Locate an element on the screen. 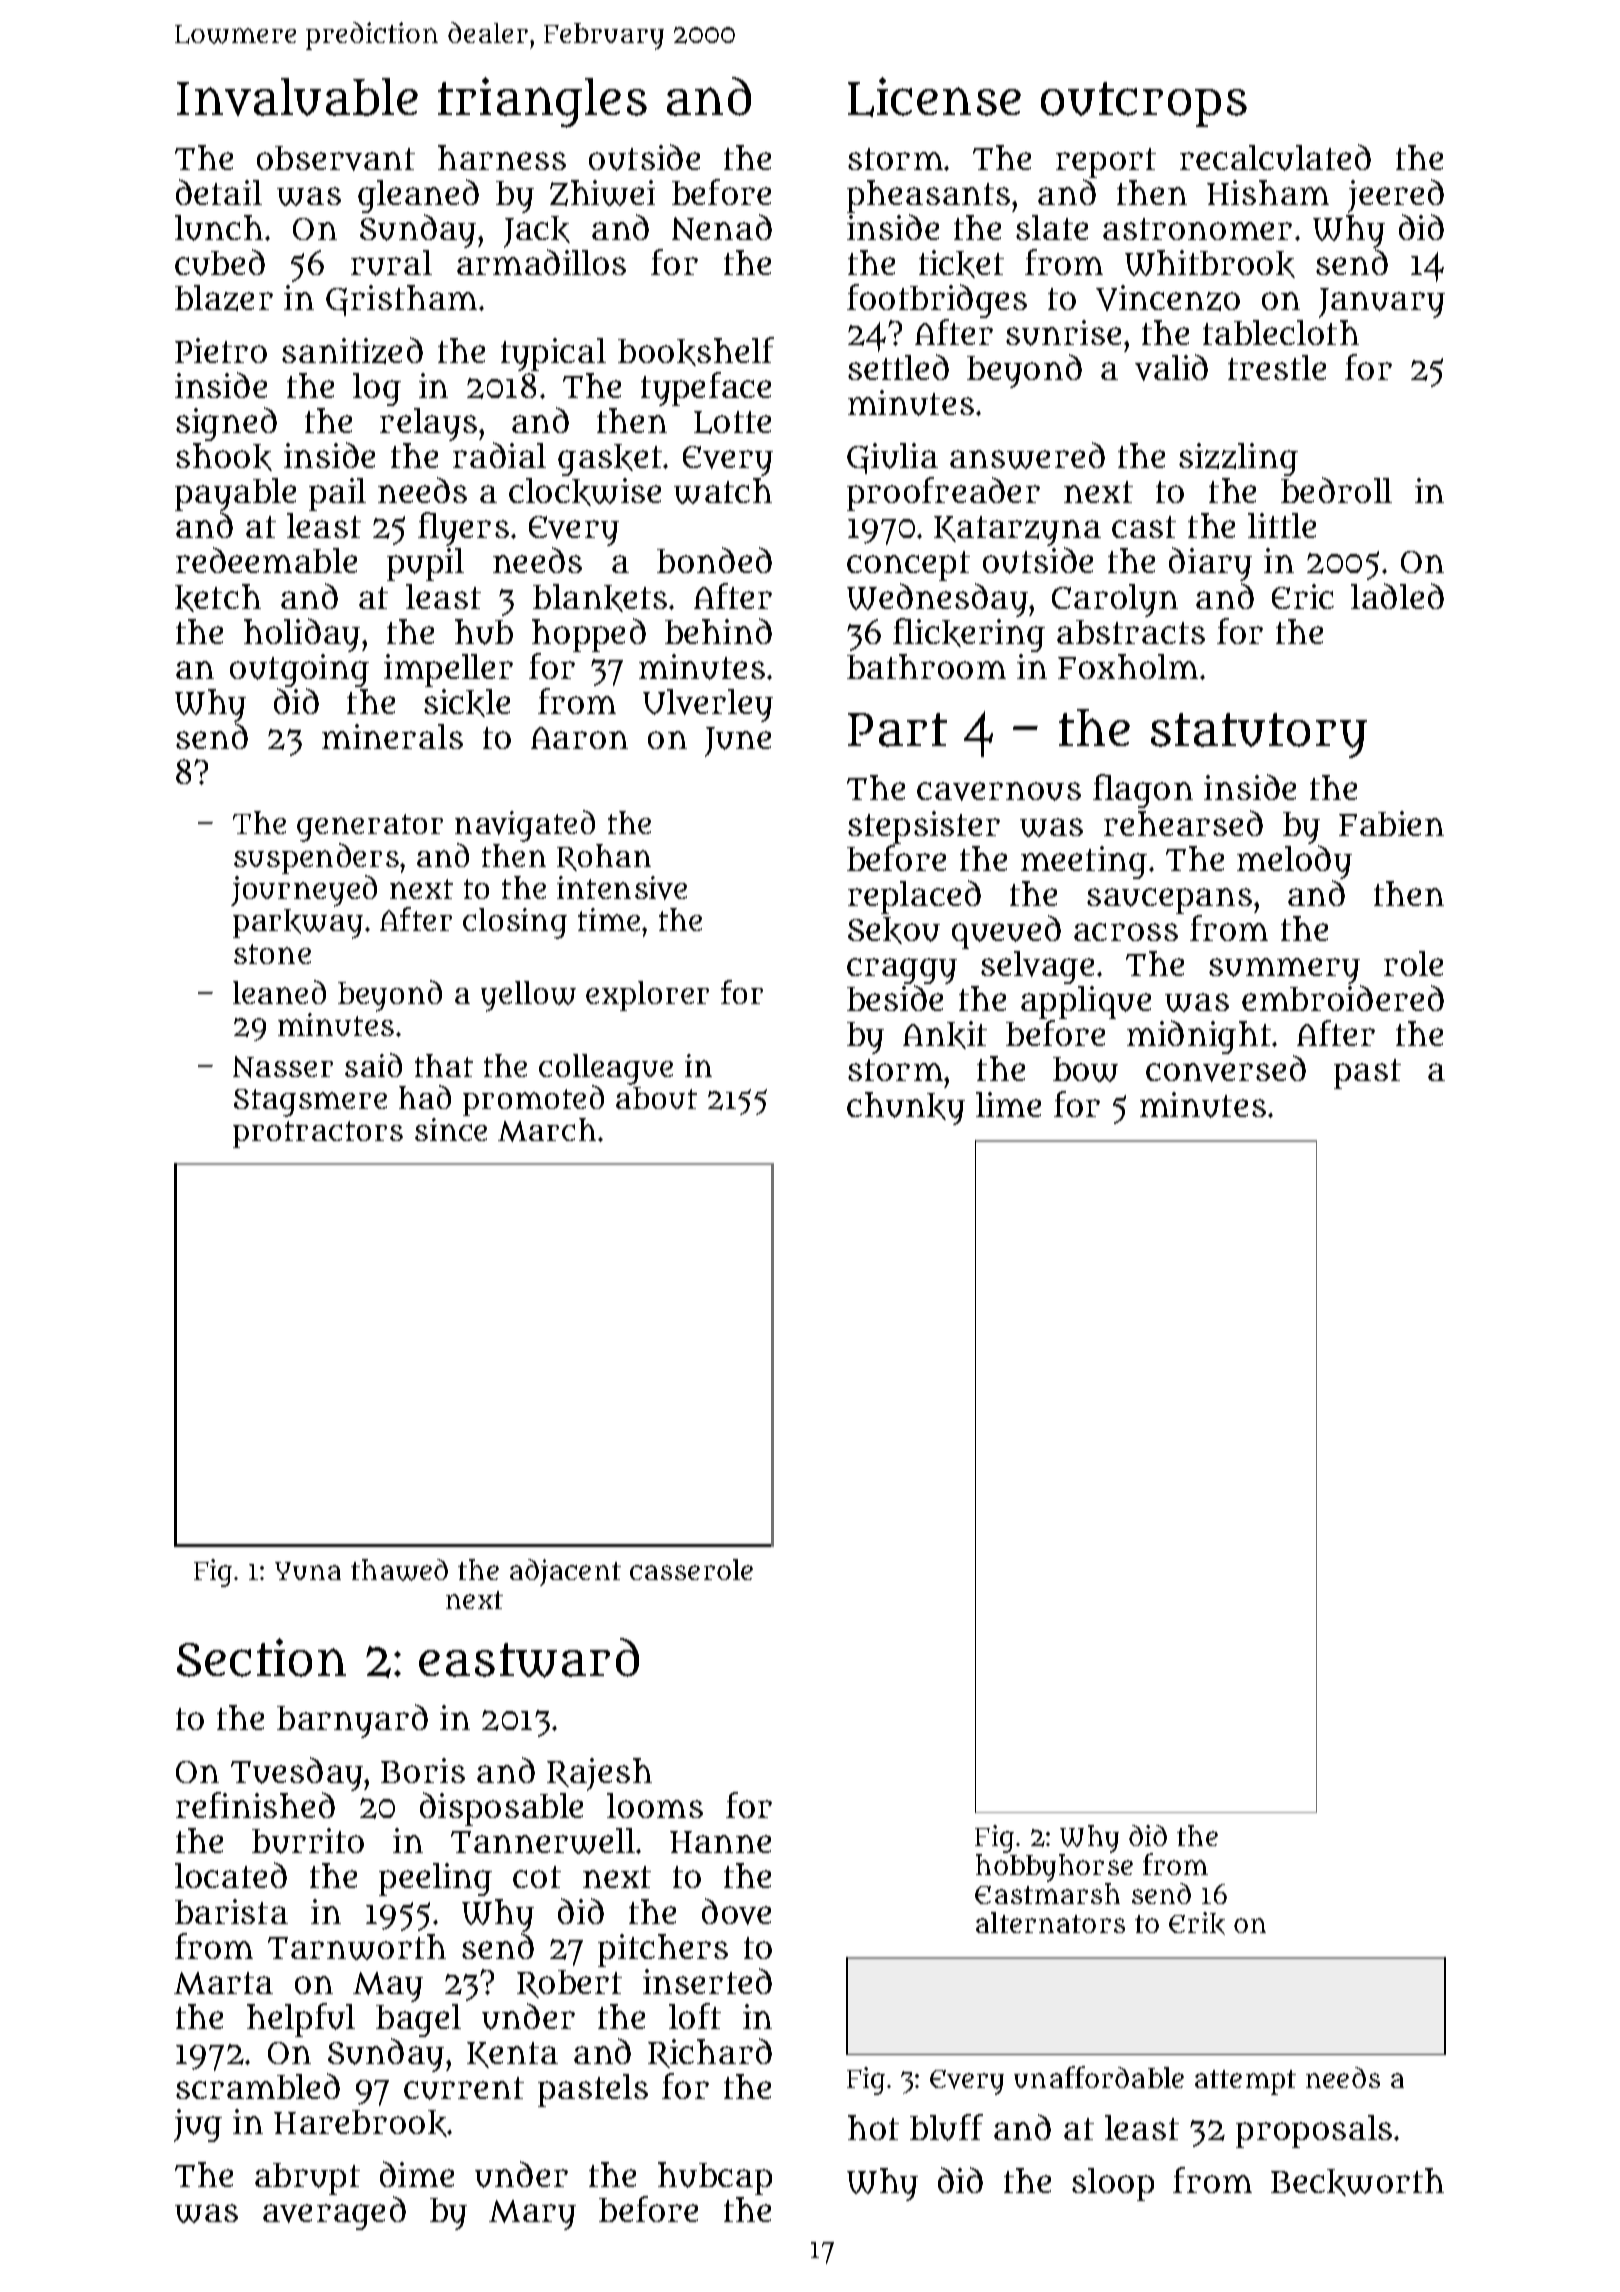 This screenshot has width=1620, height=2292. since is located at coordinates (451, 1129).
